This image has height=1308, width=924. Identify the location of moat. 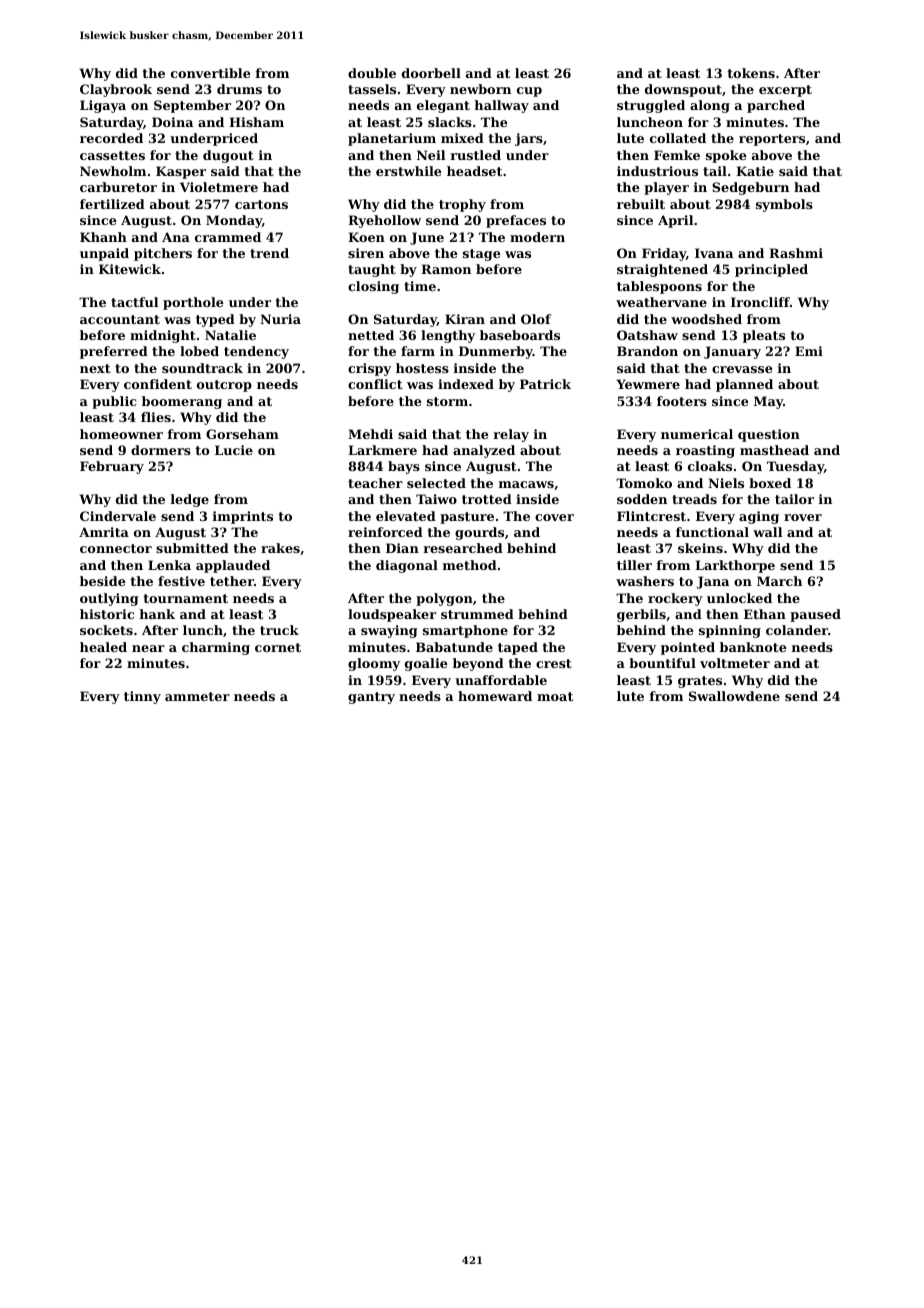
(555, 696).
